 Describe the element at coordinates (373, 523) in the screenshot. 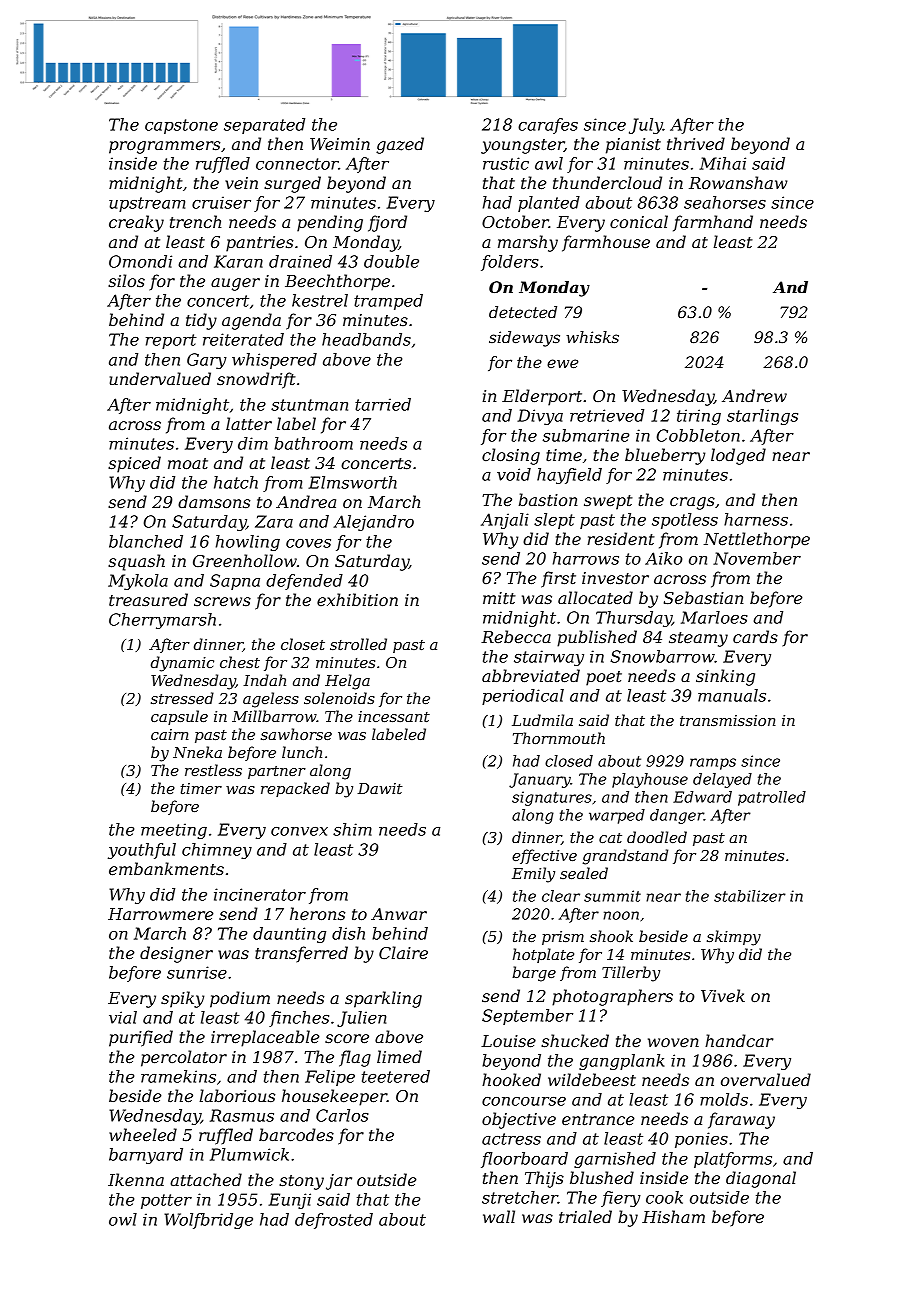

I see `Alejandro` at that location.
